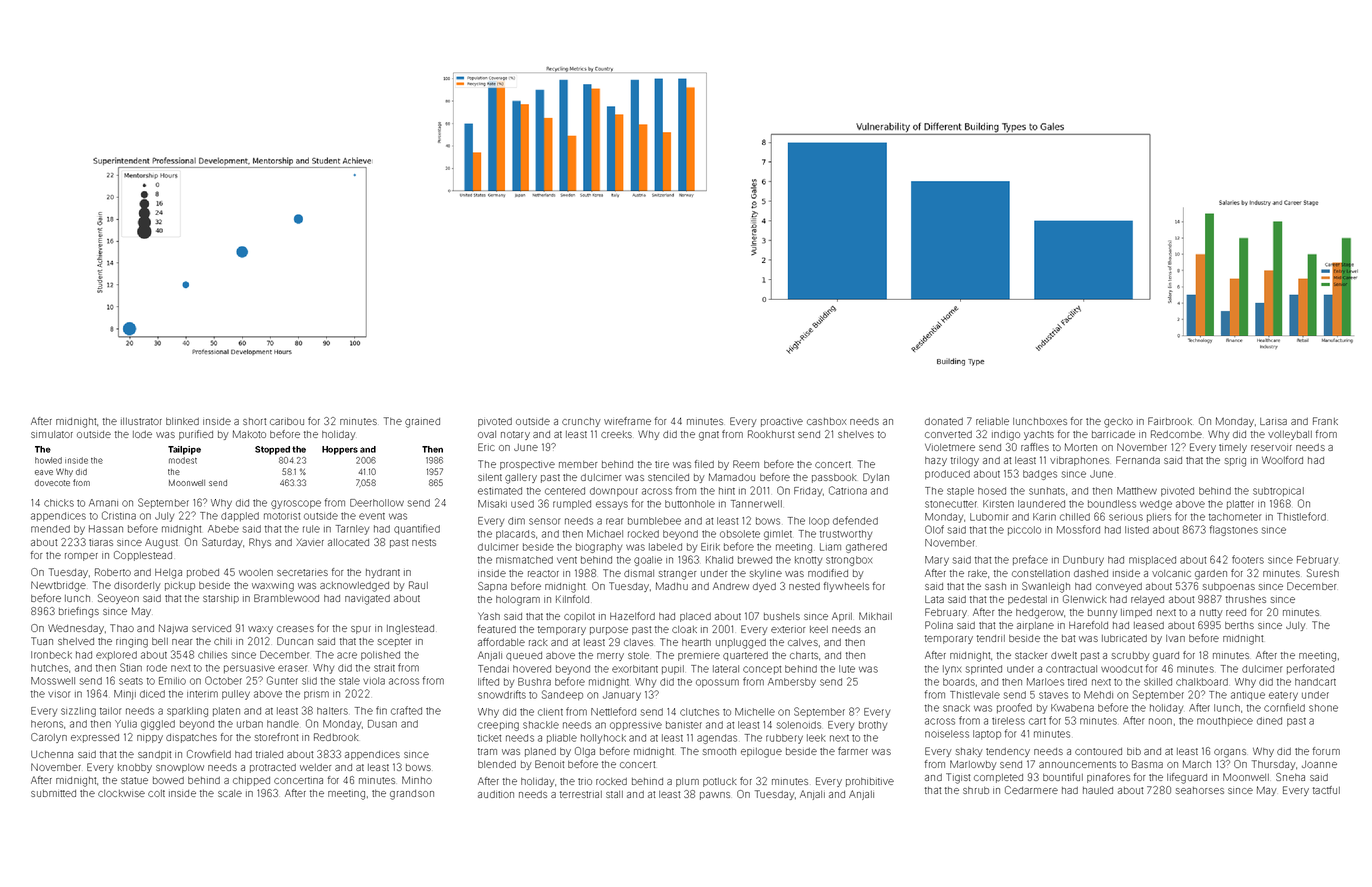 This screenshot has height=887, width=1372. I want to click on bumblebee, so click(654, 521).
